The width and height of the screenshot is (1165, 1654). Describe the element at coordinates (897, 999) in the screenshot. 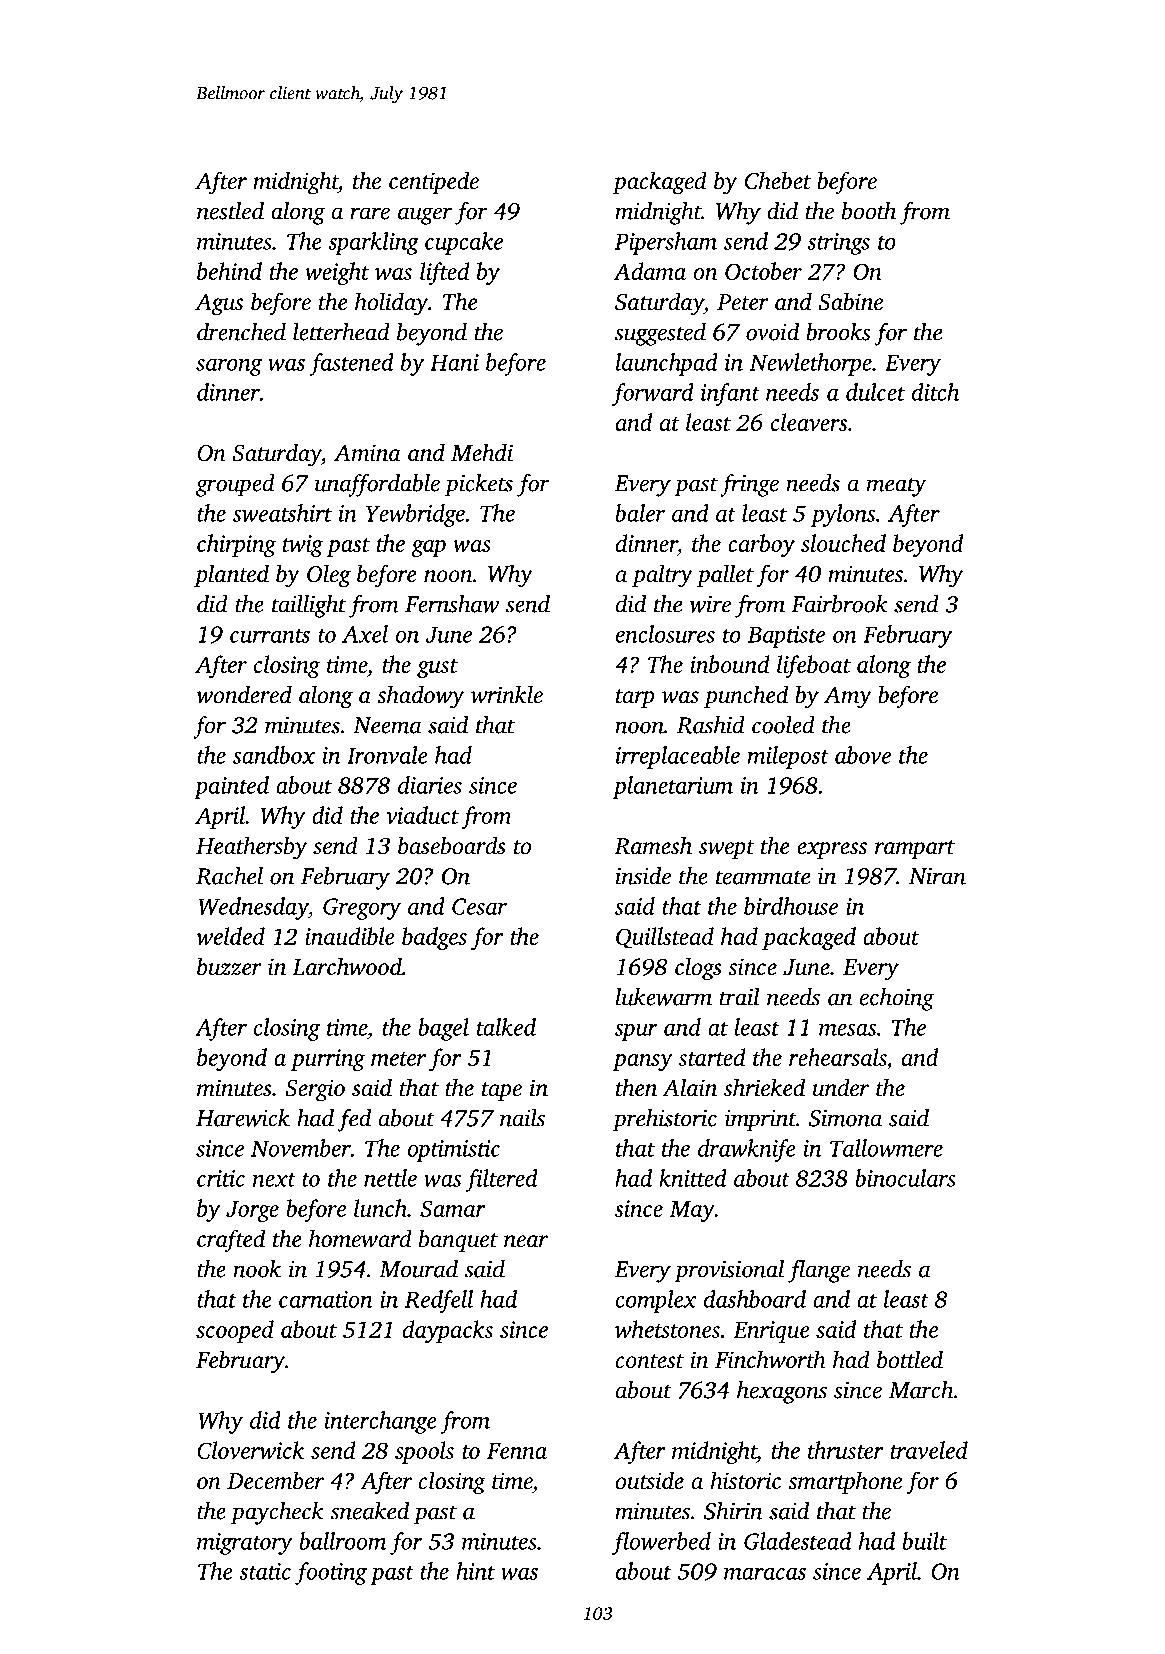

I see `echoing` at that location.
